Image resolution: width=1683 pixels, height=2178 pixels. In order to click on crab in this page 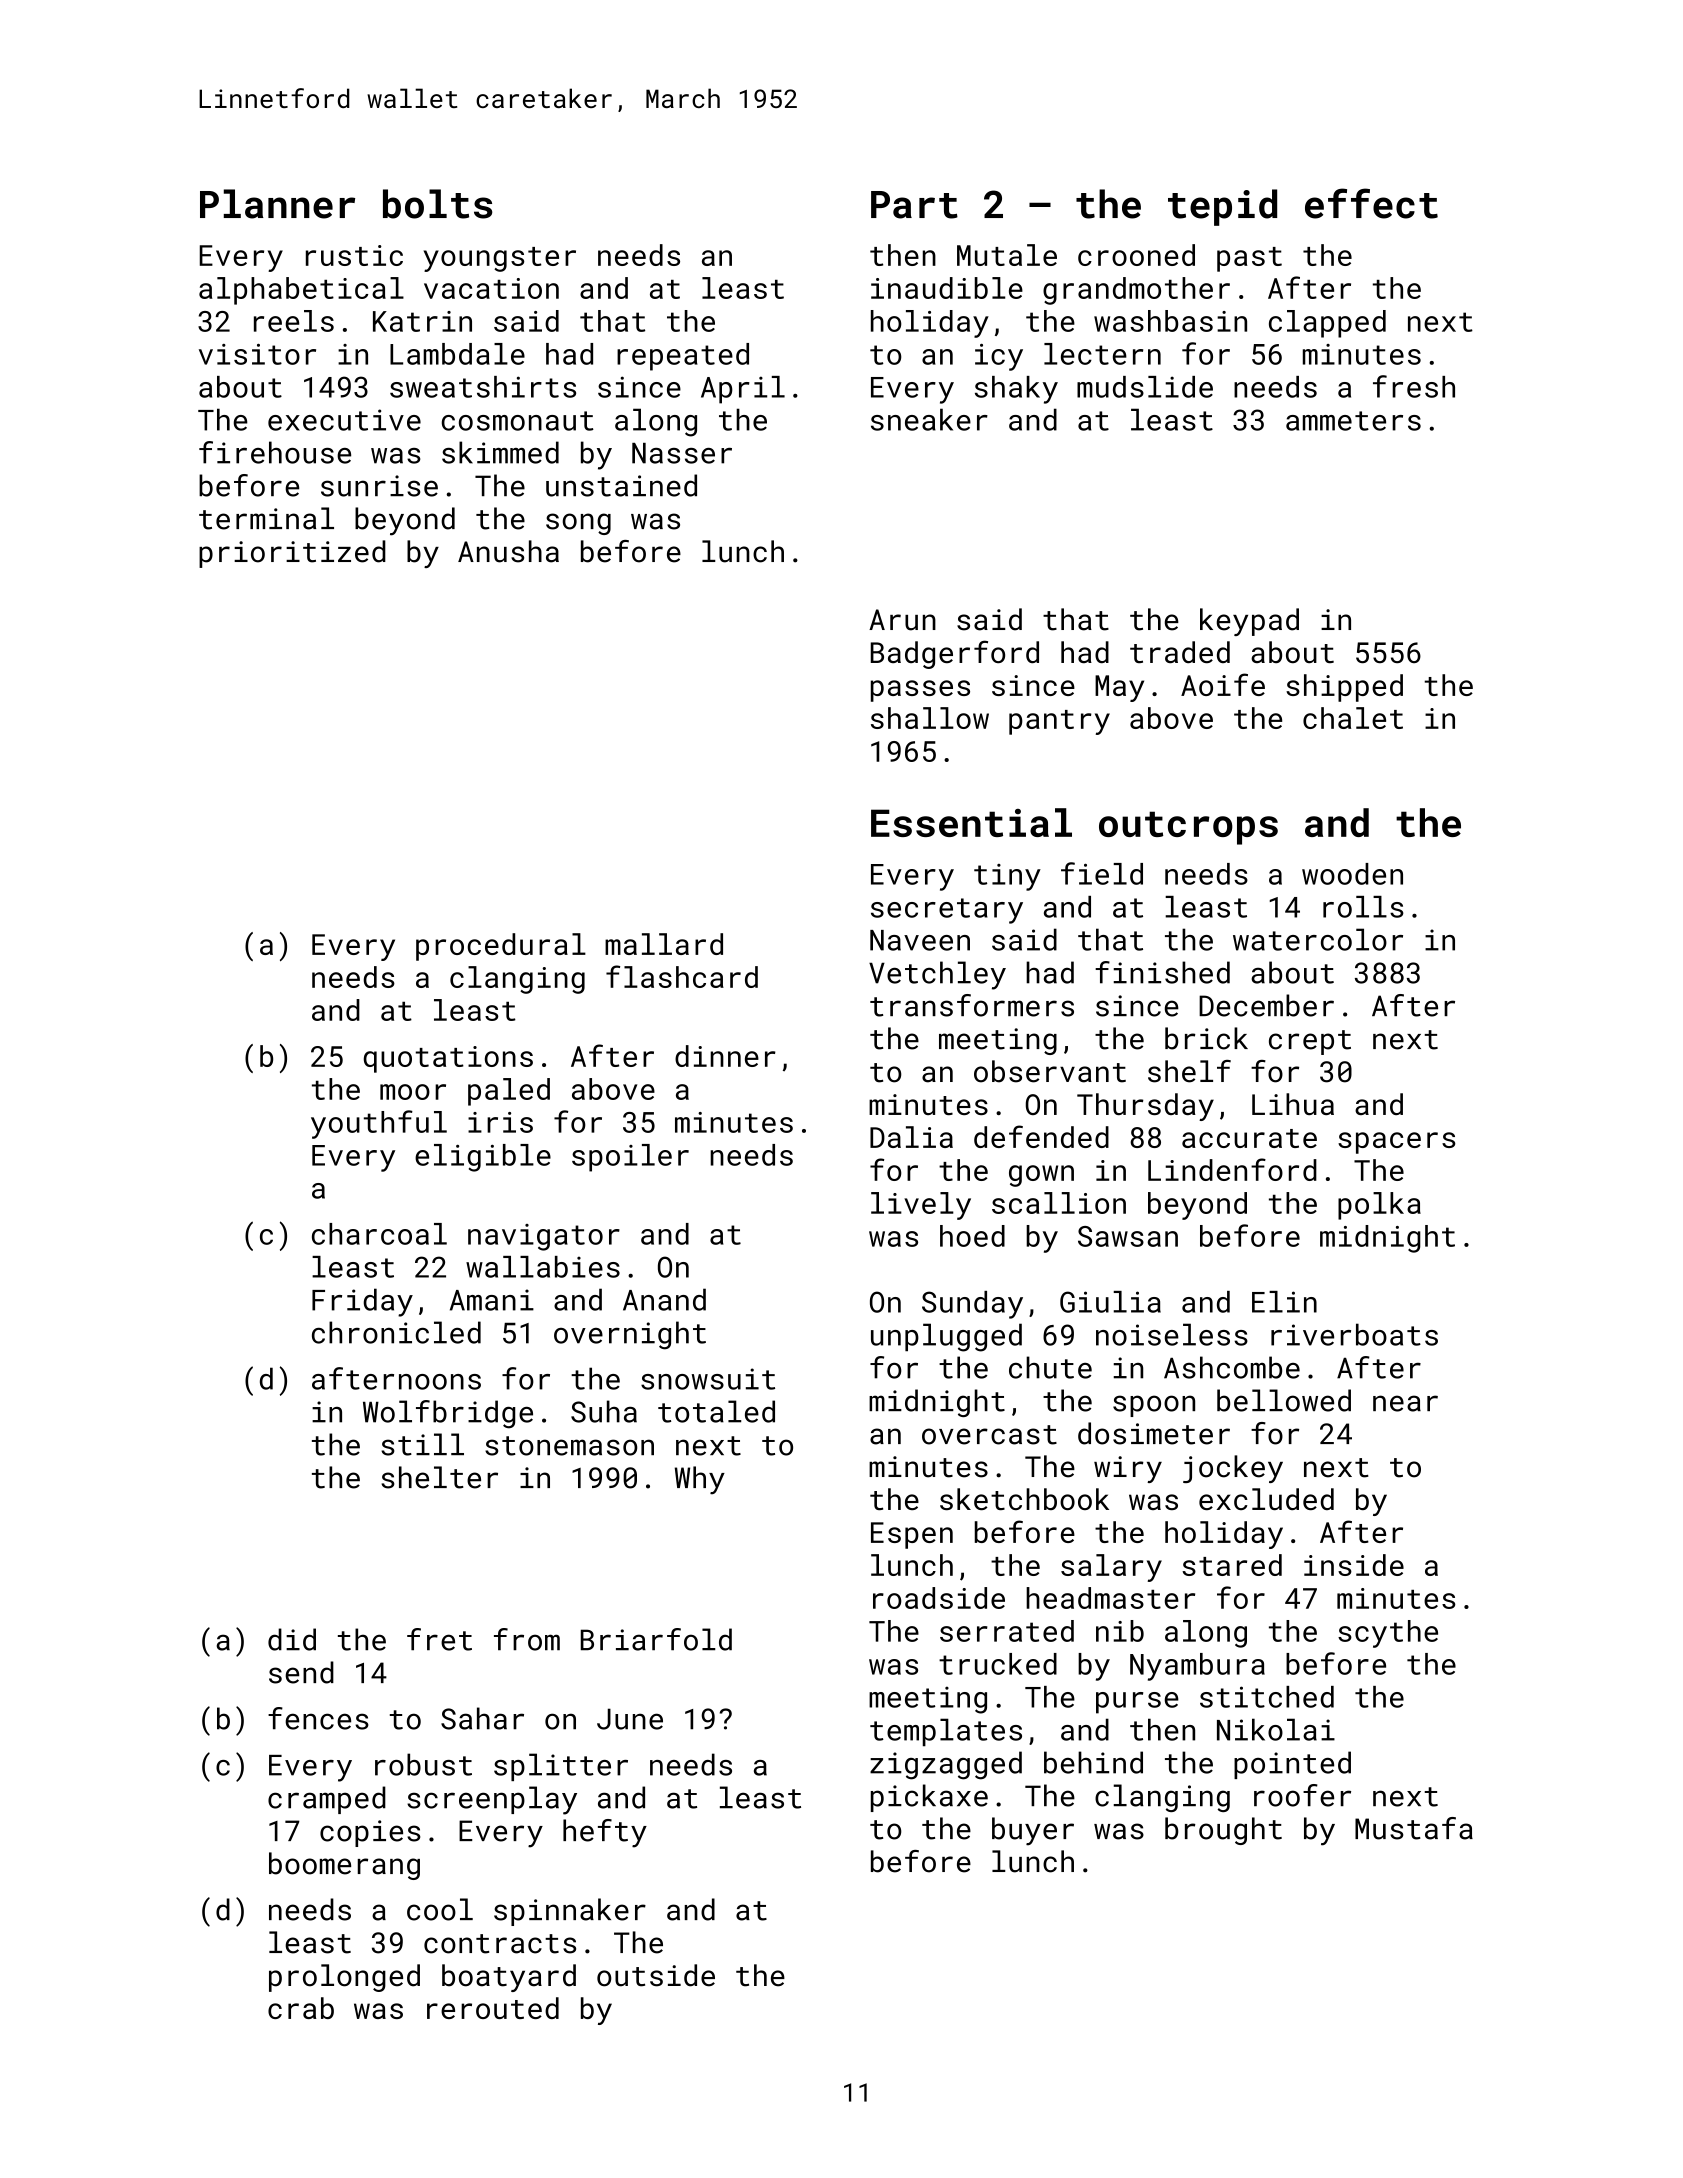, I will do `click(301, 2008)`.
